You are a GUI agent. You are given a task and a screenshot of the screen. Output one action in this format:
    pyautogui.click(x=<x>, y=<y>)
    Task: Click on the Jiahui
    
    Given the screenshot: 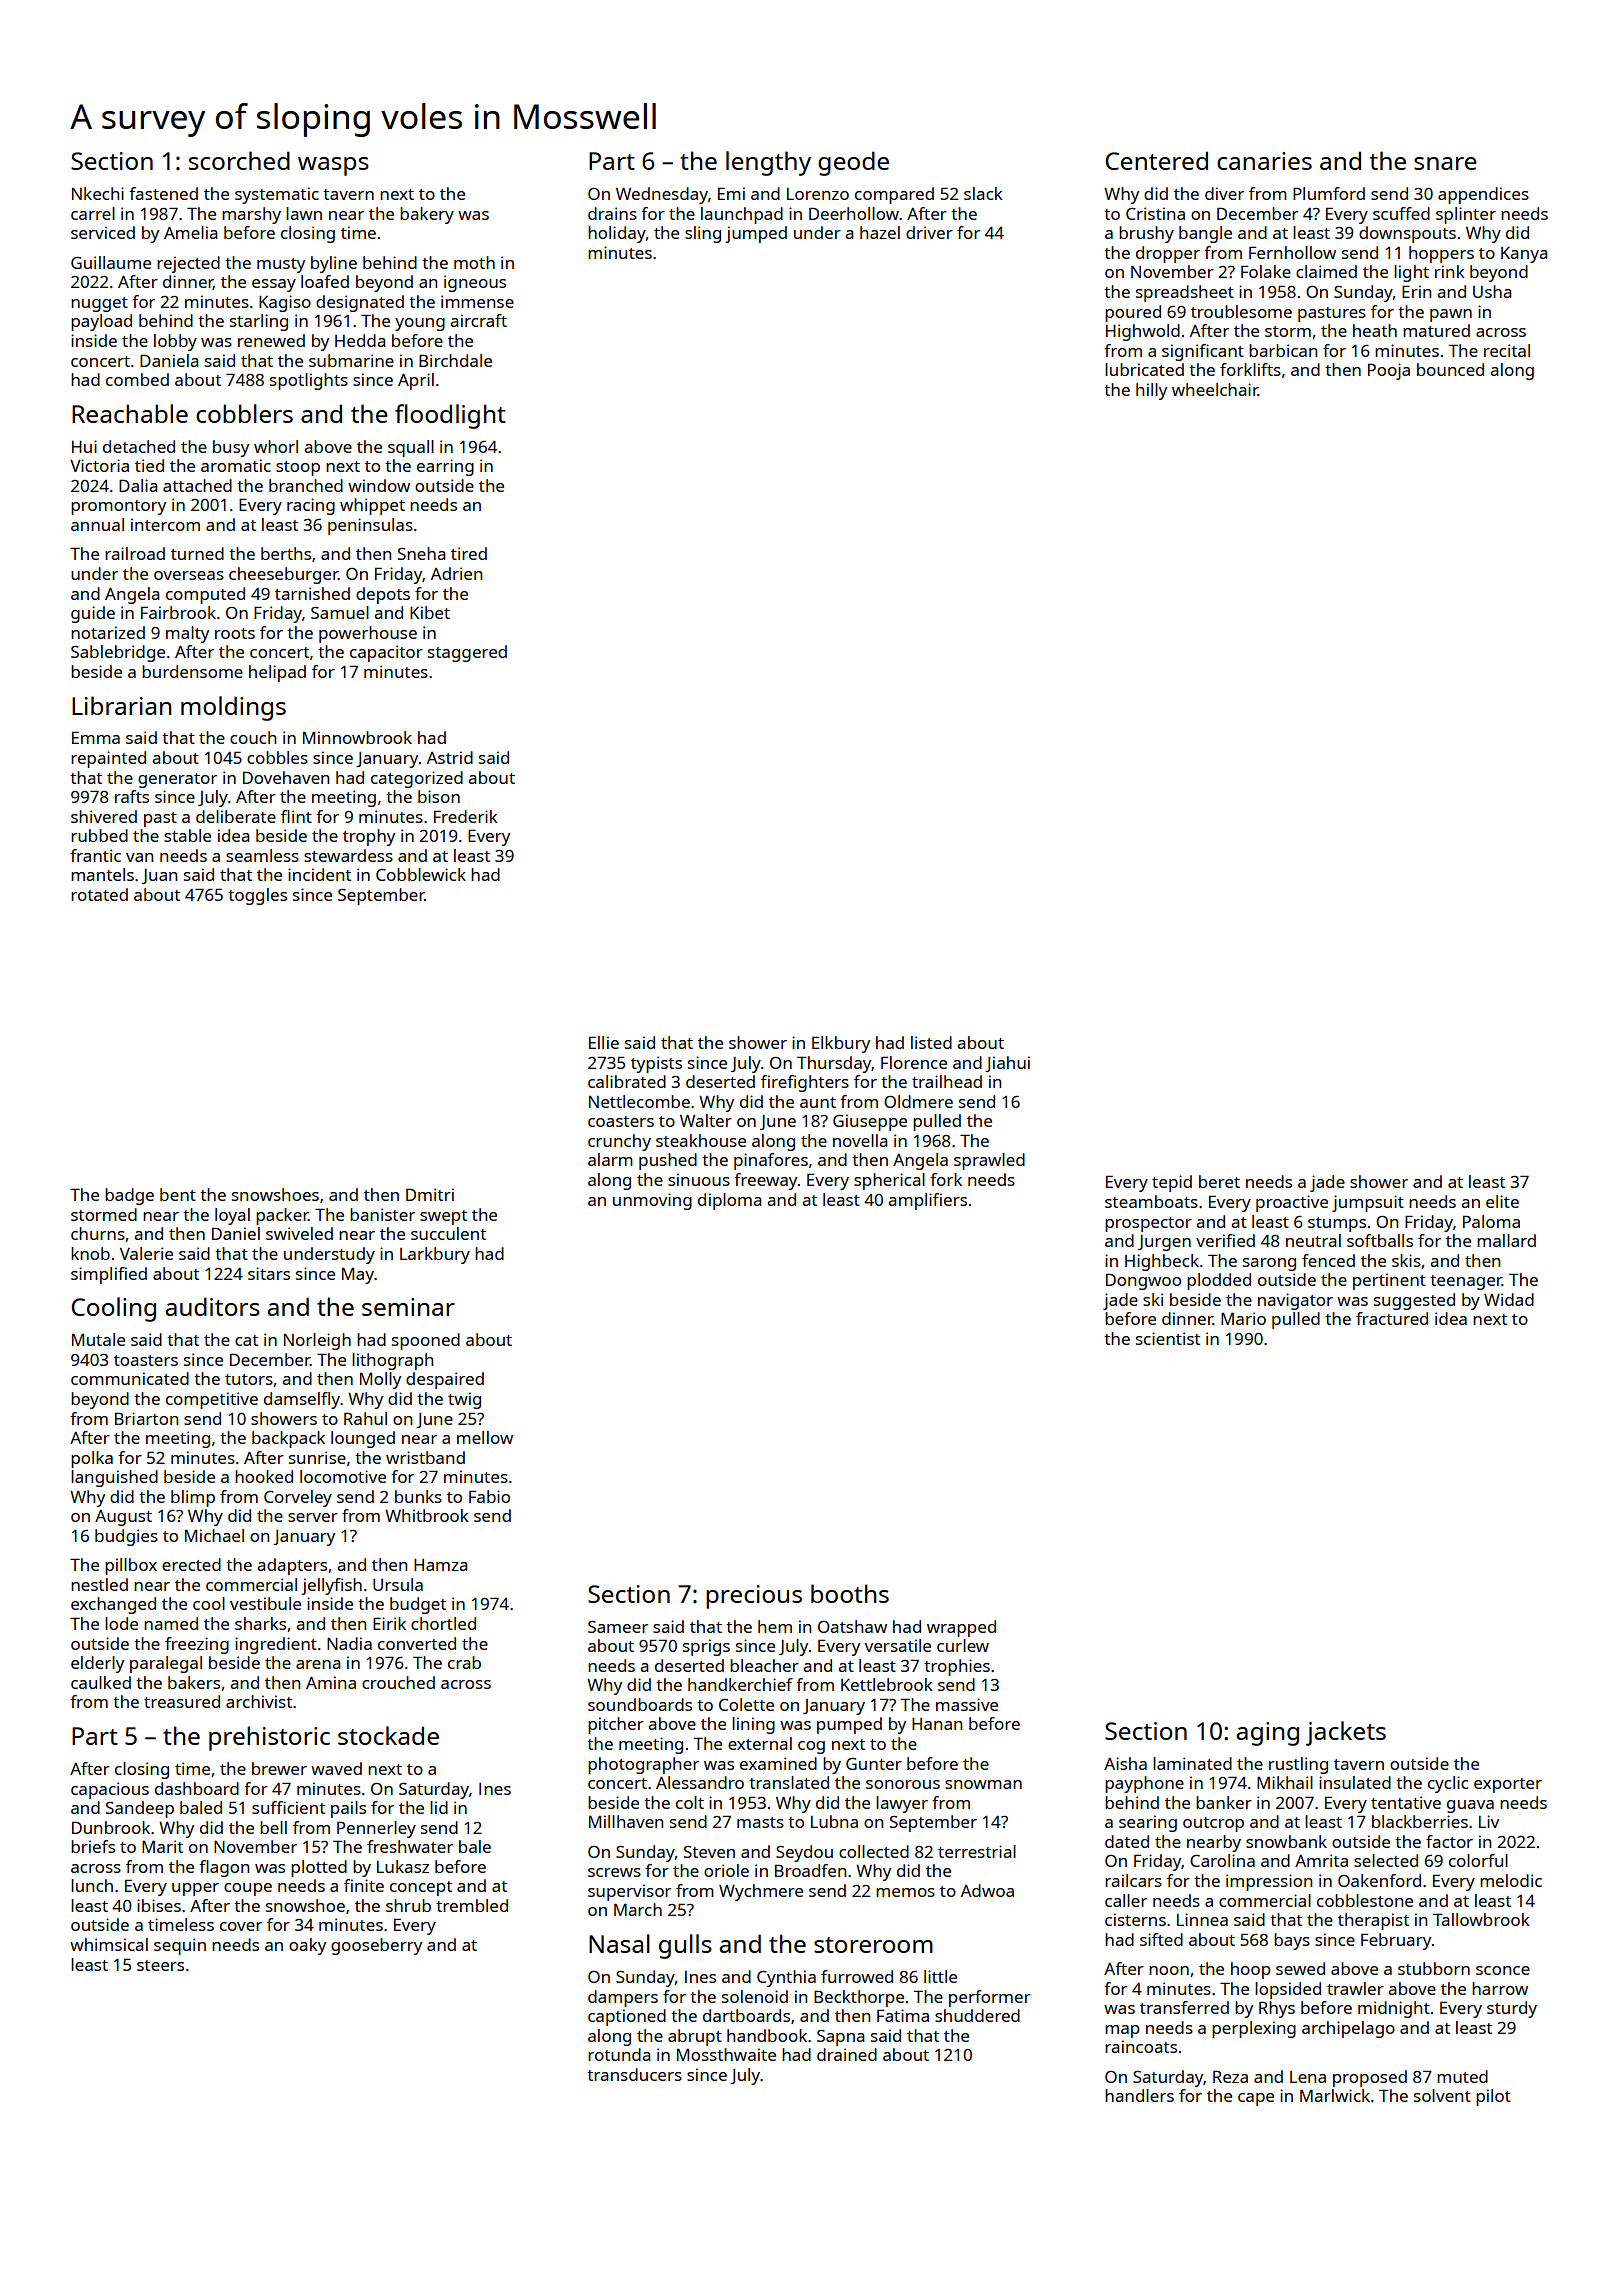 What is the action you would take?
    pyautogui.click(x=1007, y=1064)
